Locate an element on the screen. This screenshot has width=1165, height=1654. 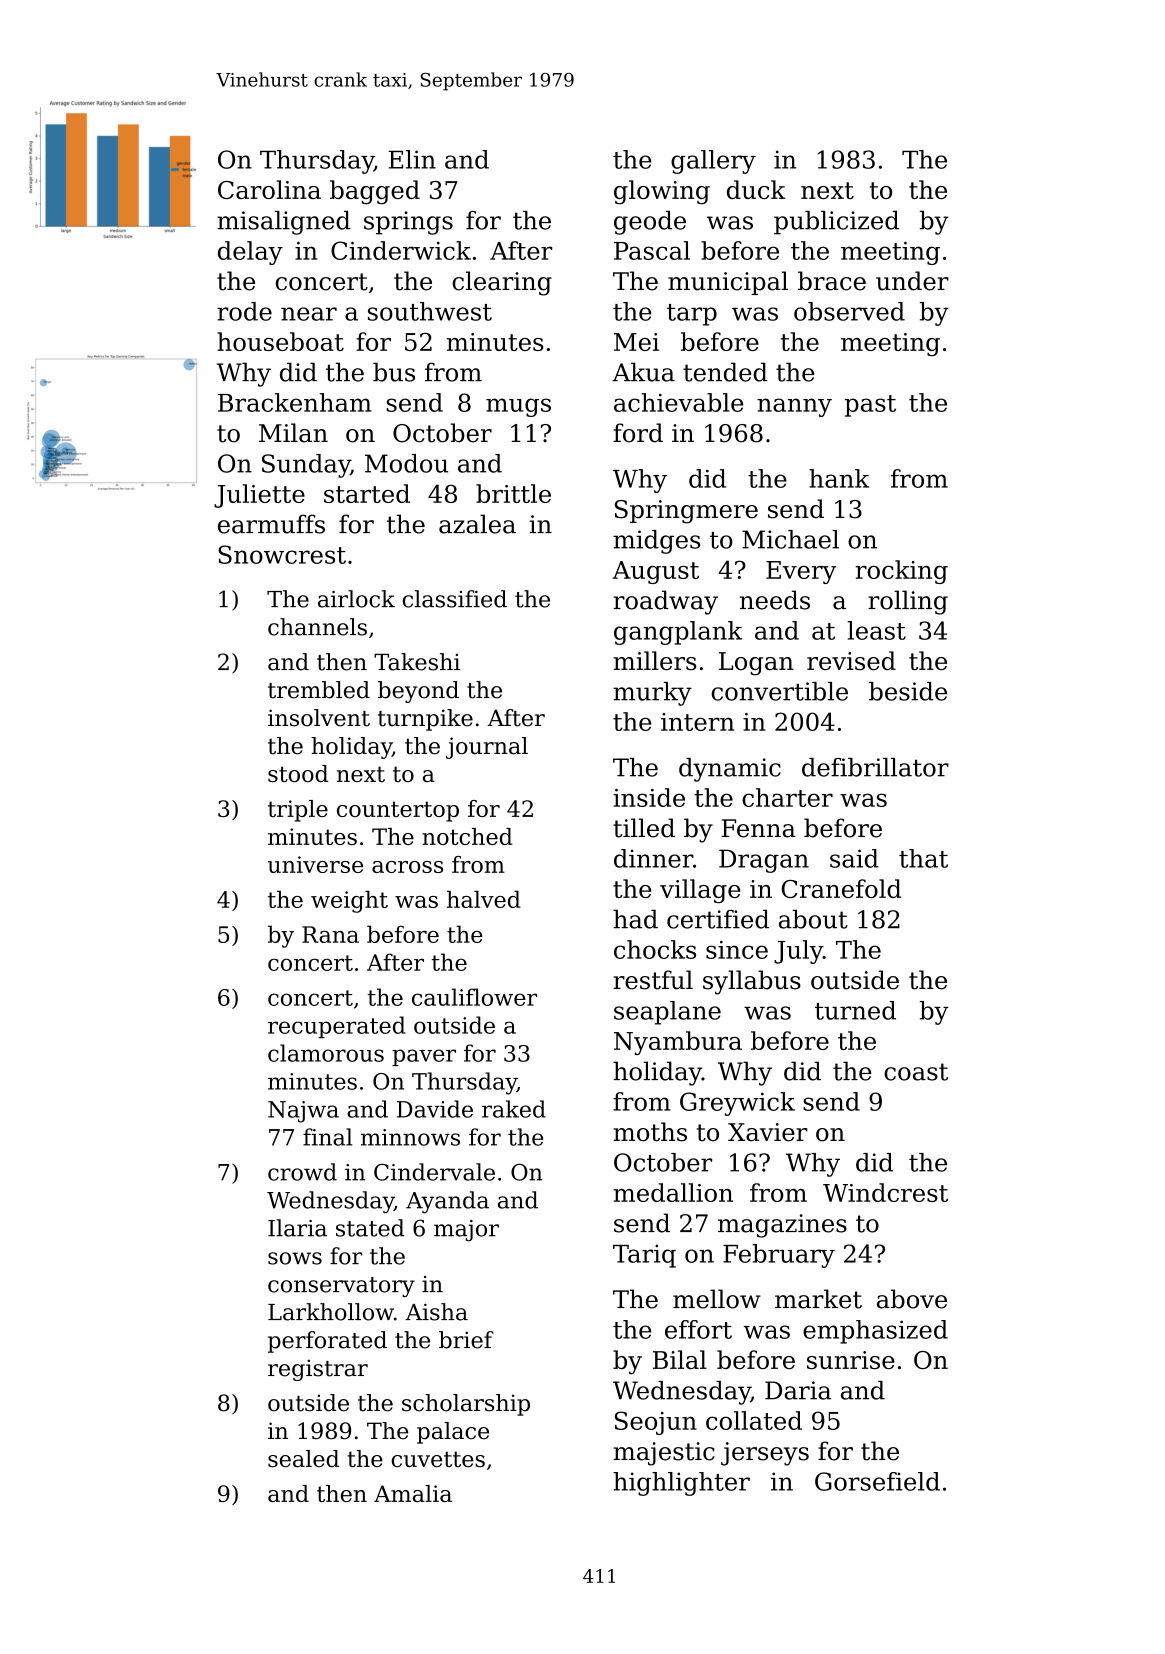
Tariq is located at coordinates (644, 1256).
